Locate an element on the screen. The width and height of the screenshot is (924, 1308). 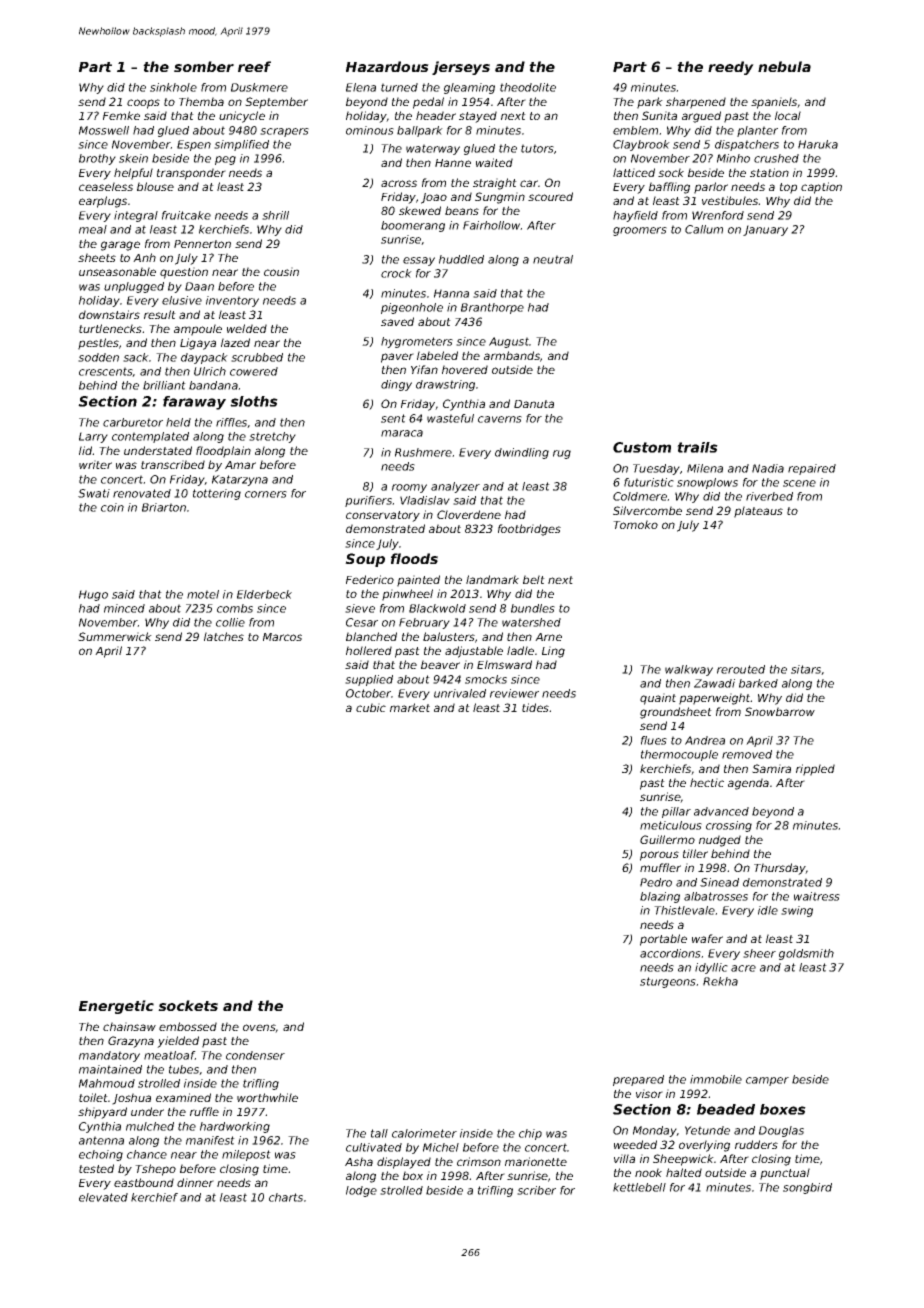
Samira is located at coordinates (771, 768).
